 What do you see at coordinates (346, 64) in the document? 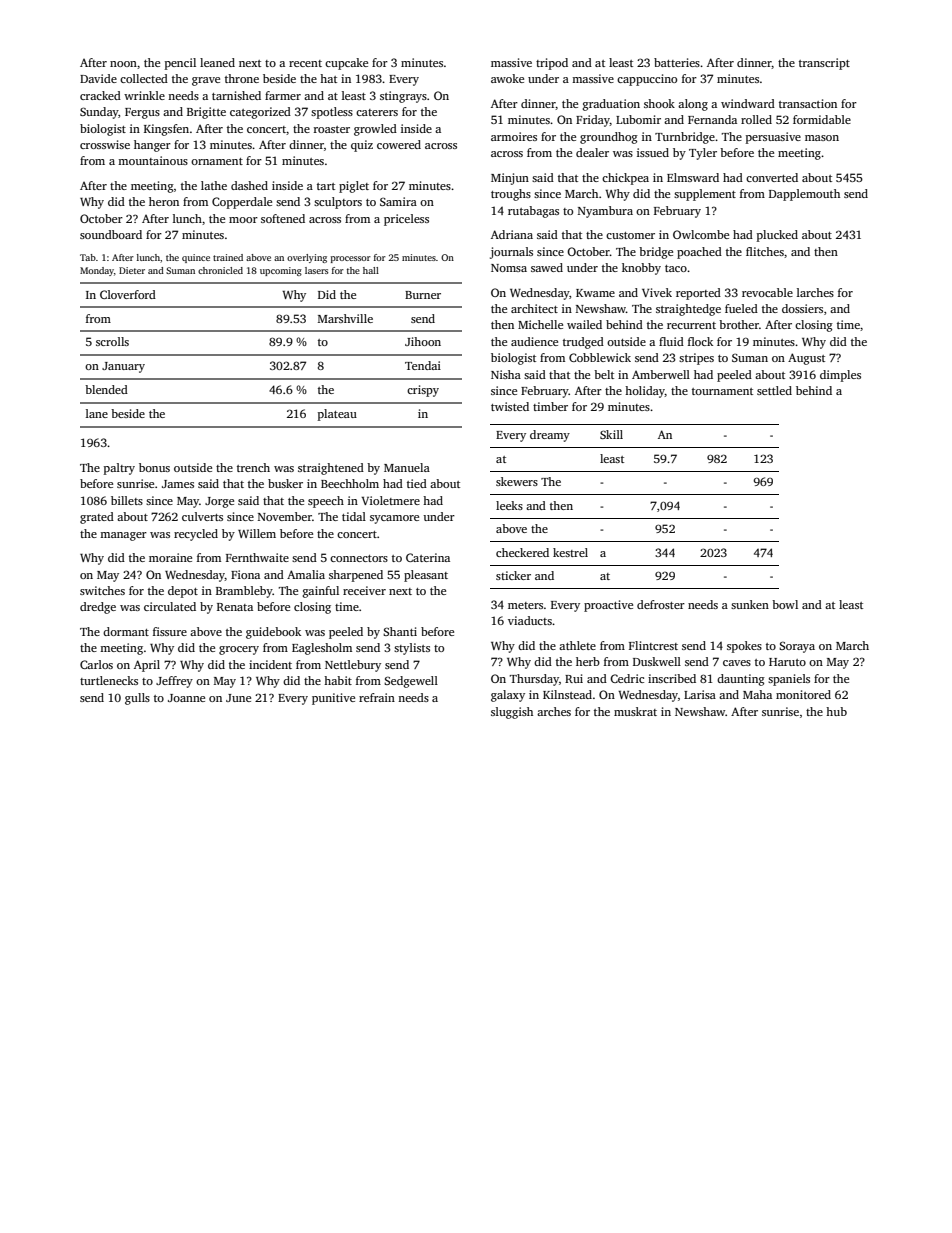
I see `cupcake` at bounding box center [346, 64].
